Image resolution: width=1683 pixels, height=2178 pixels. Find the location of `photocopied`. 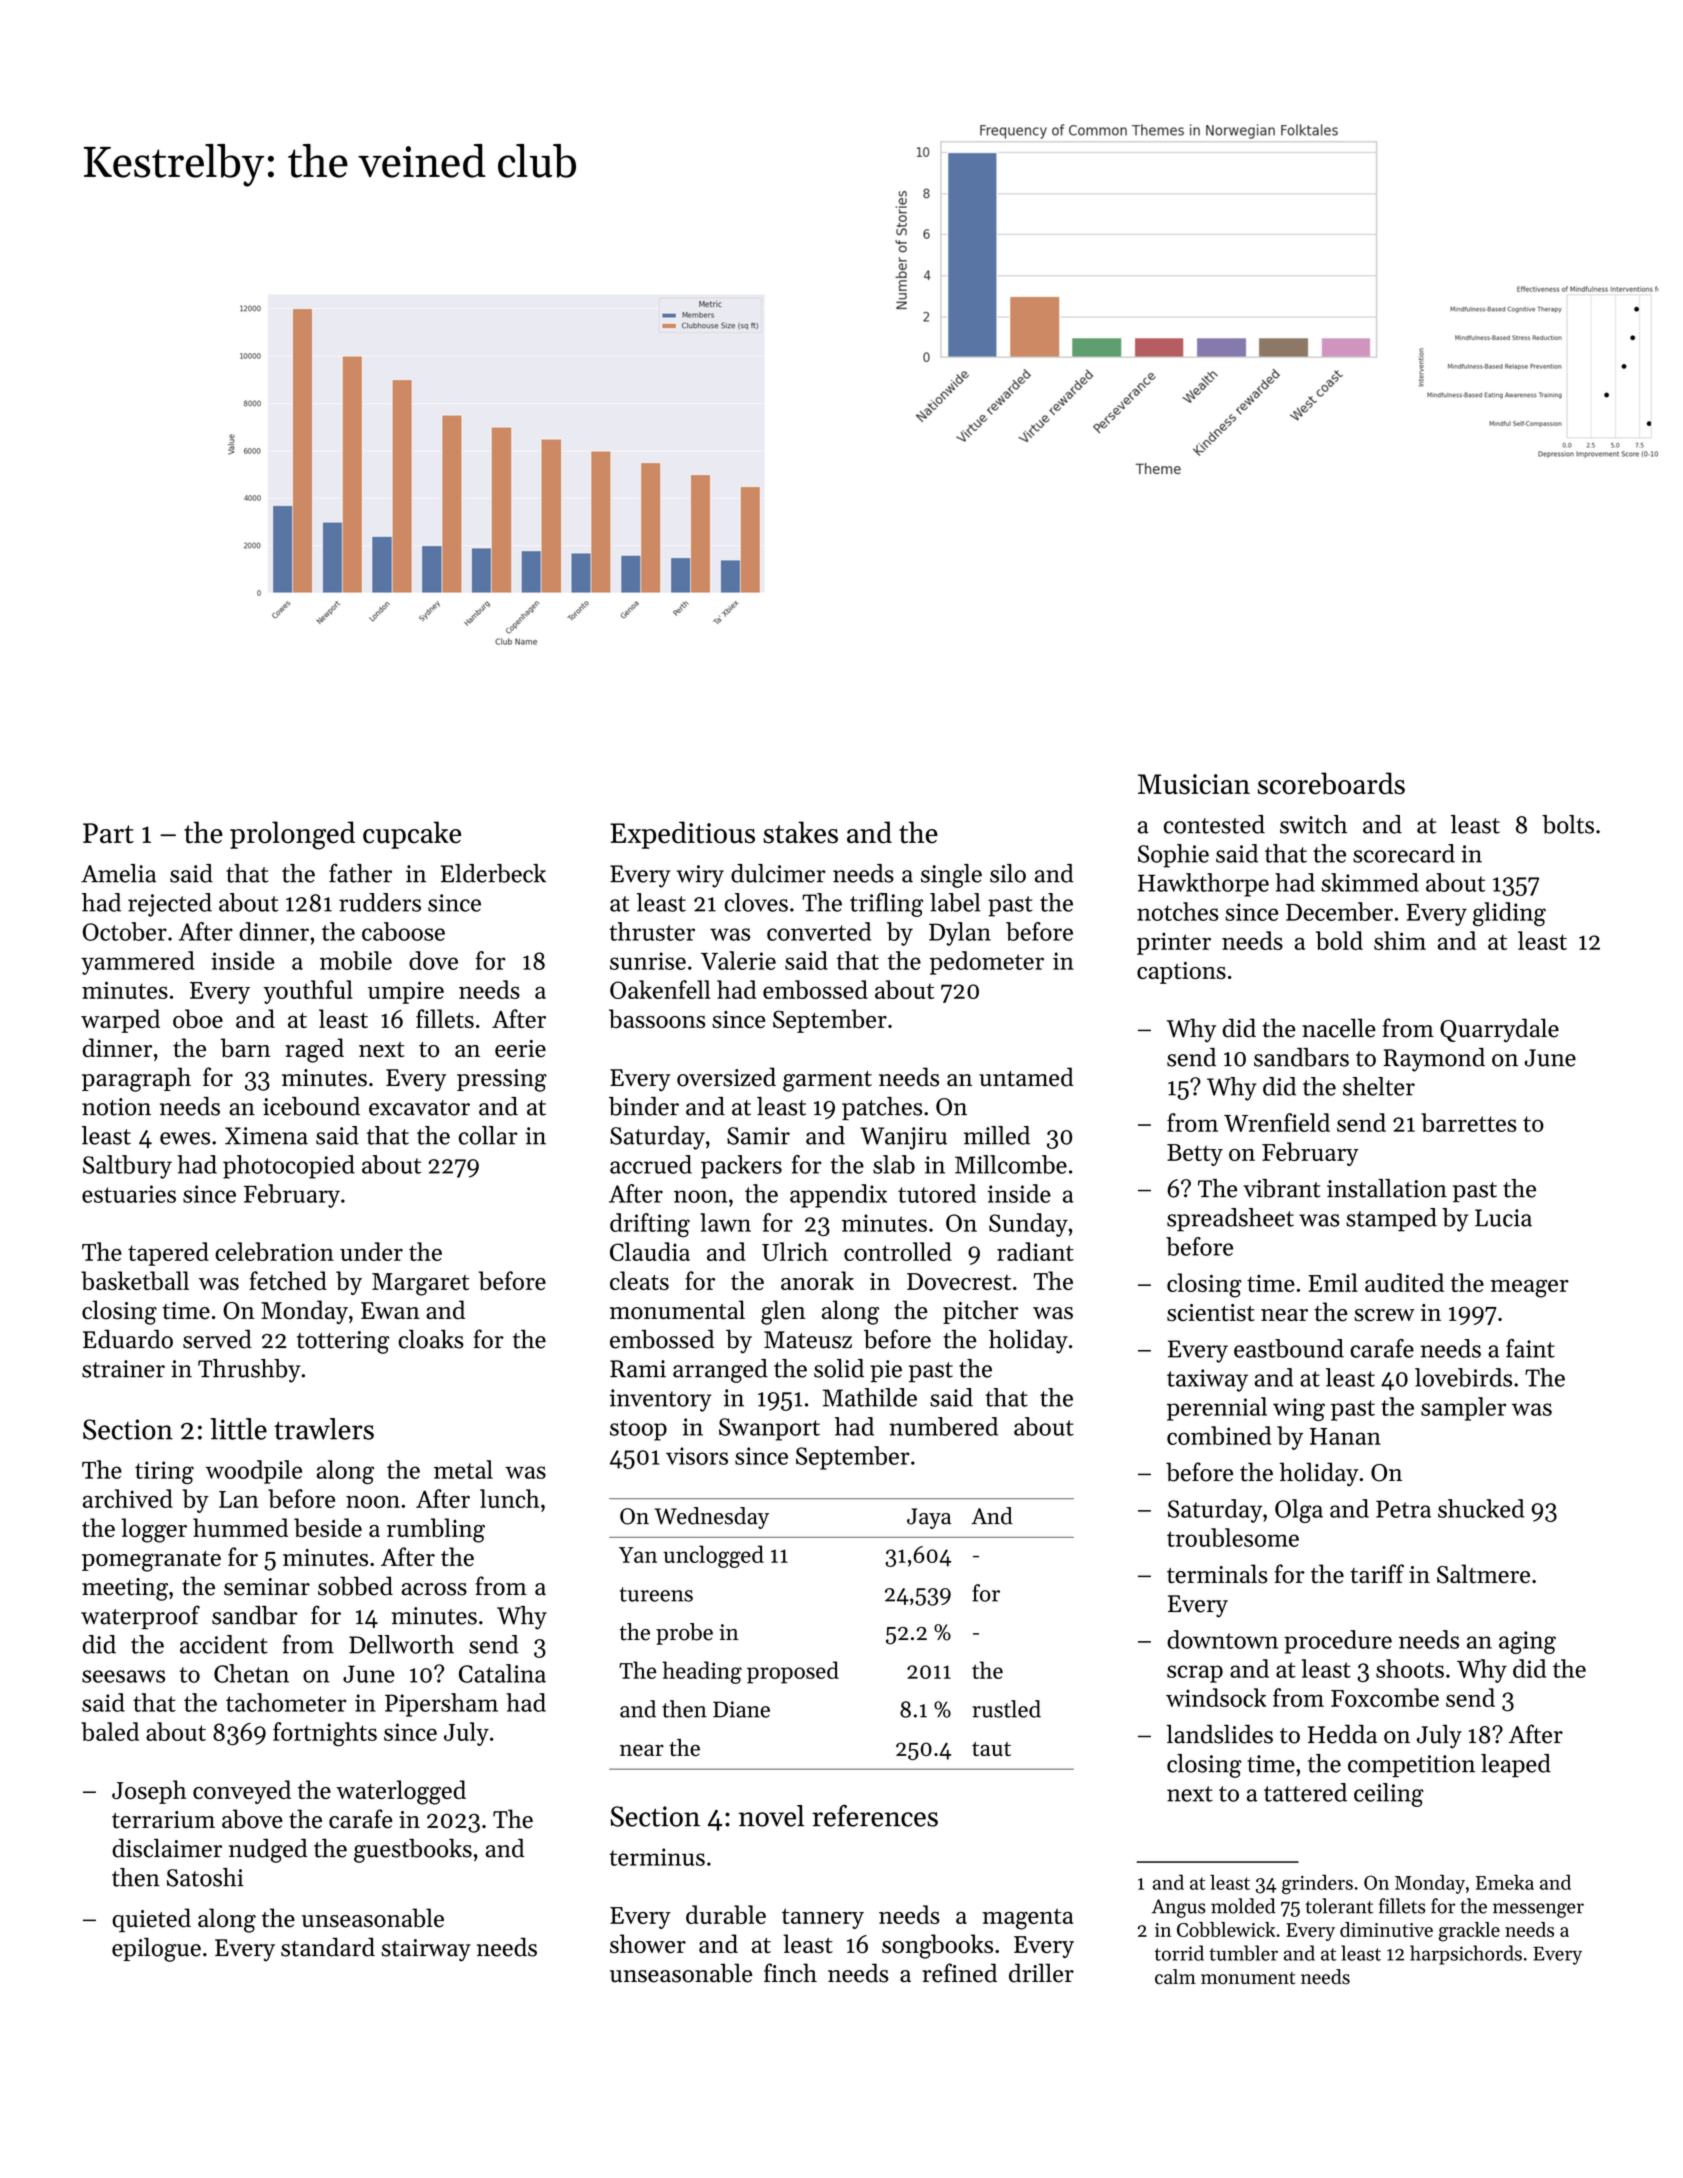

photocopied is located at coordinates (289, 1167).
